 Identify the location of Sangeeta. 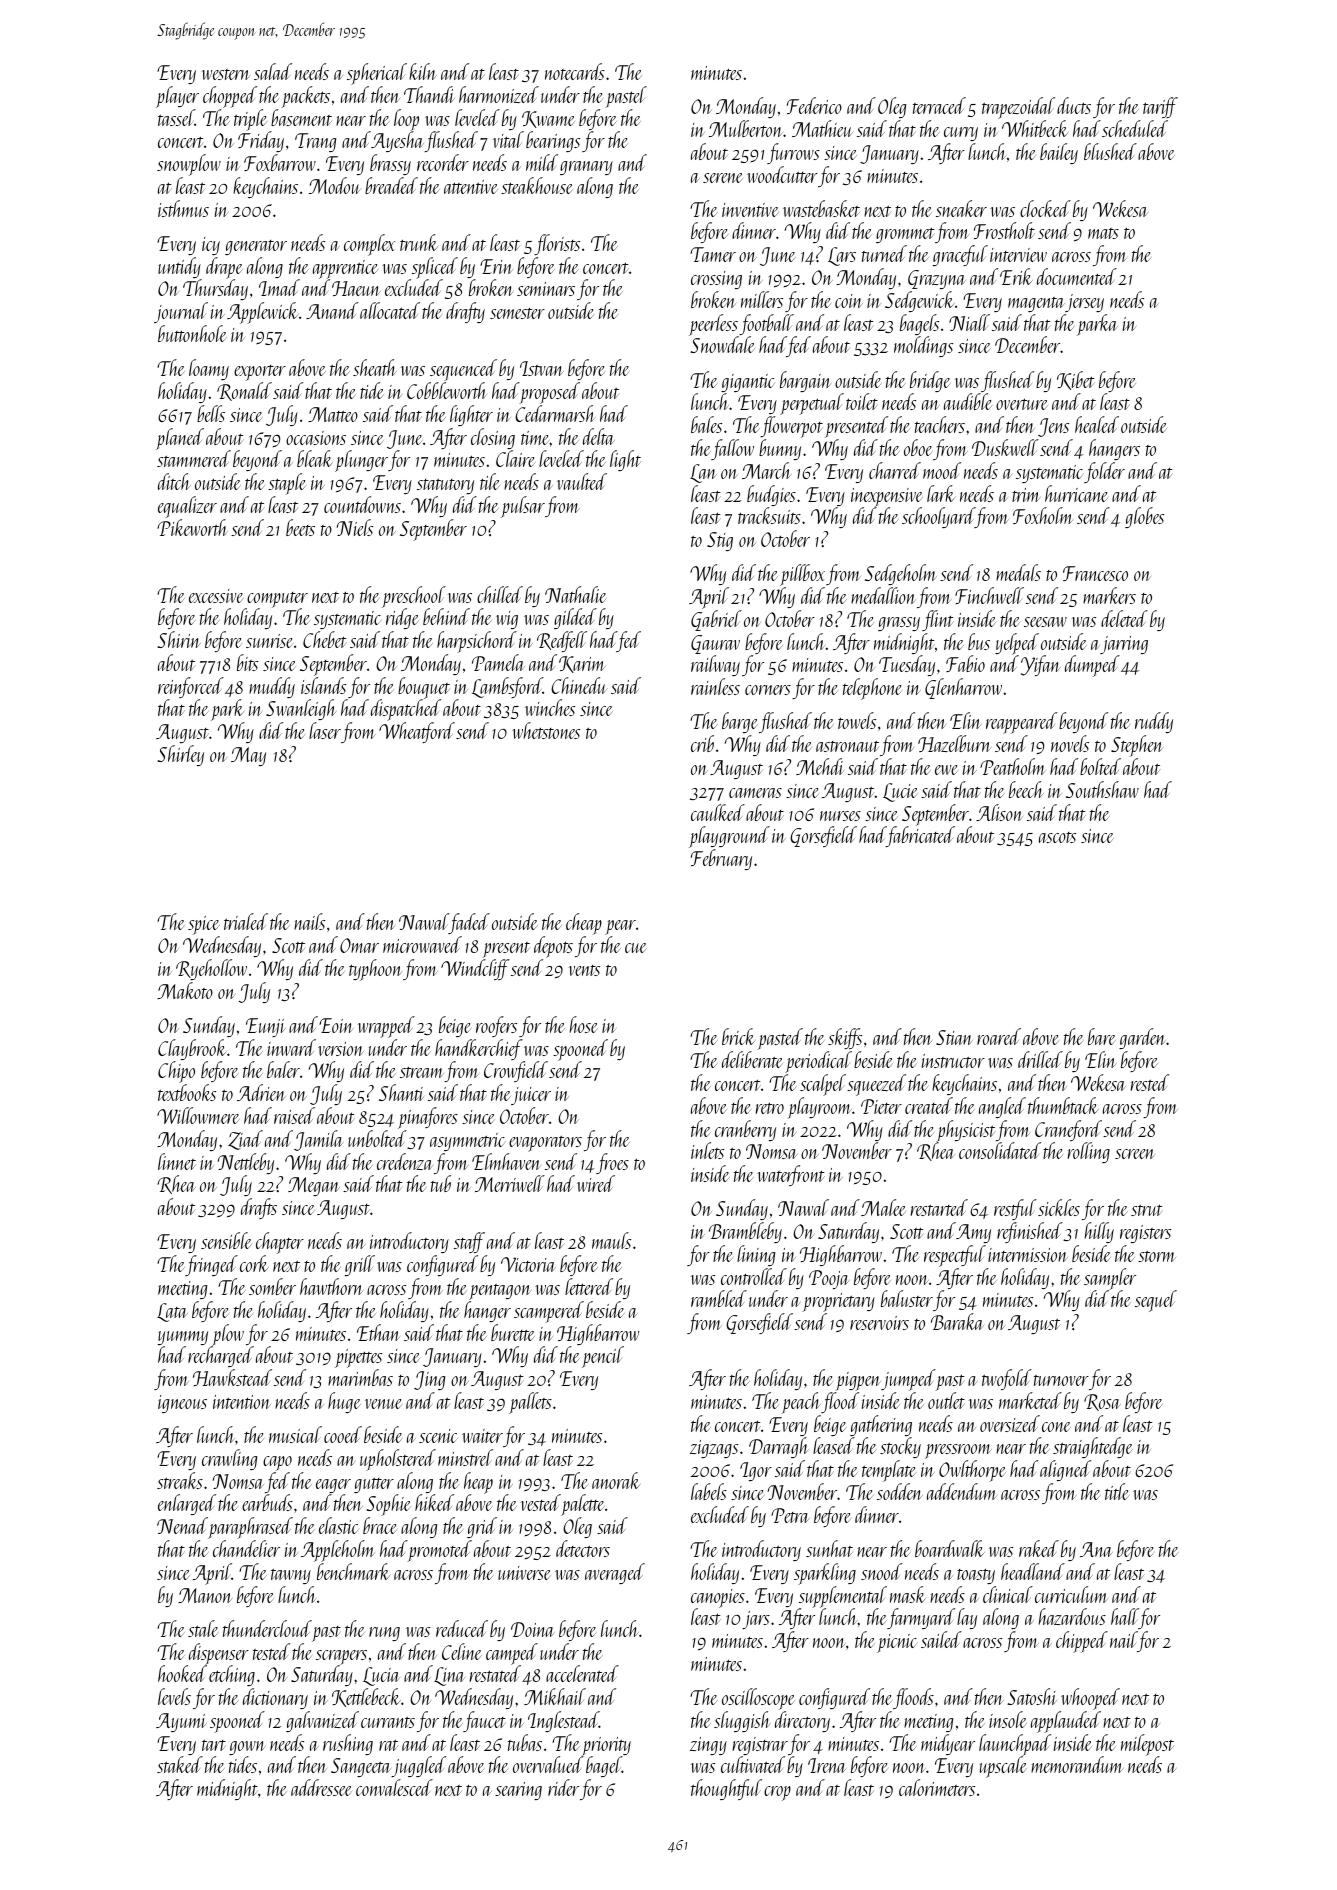
(361, 1767).
